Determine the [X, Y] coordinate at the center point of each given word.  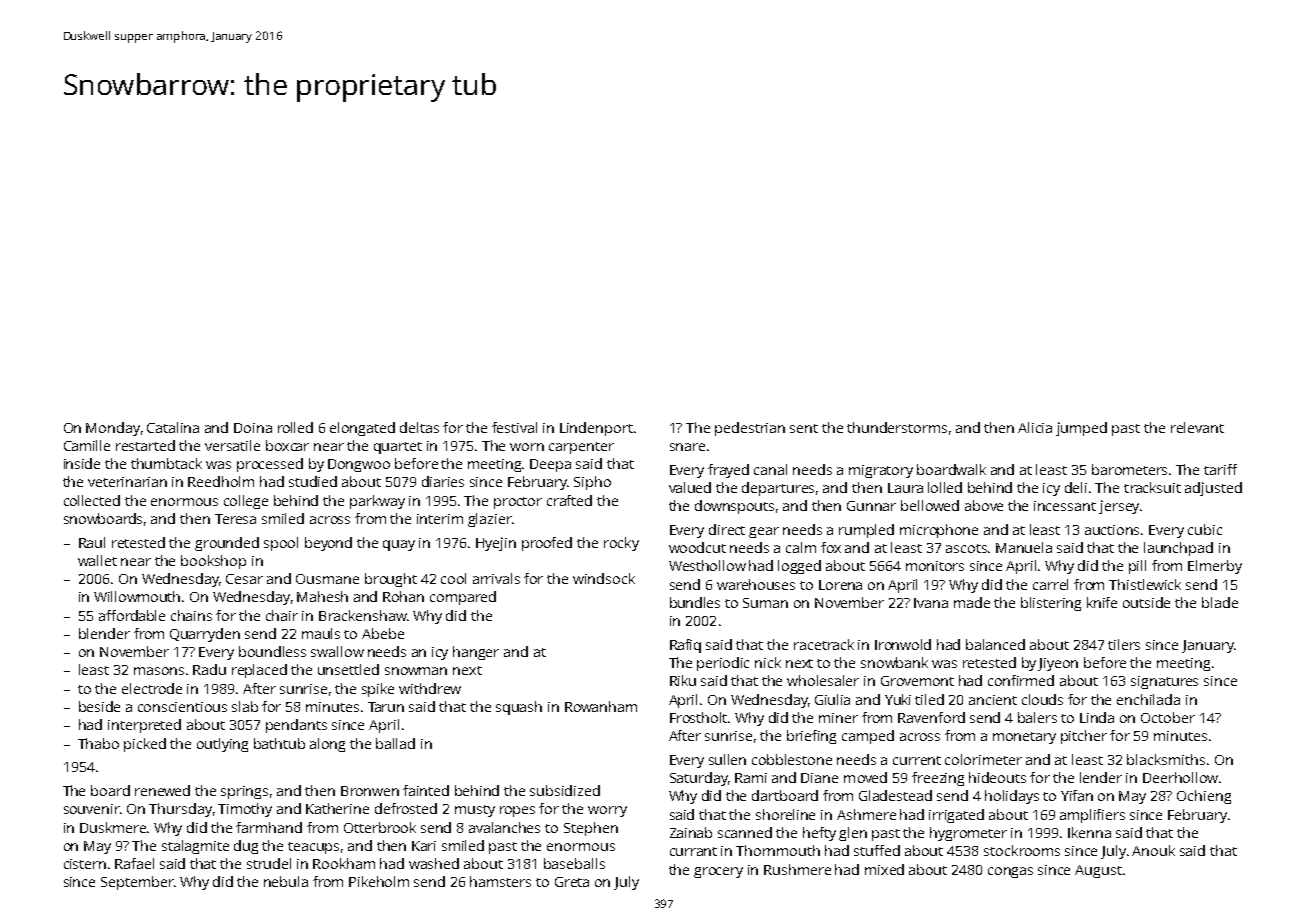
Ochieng [1204, 797]
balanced [995, 644]
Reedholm [221, 481]
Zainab [691, 832]
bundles [695, 602]
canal [770, 469]
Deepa [550, 465]
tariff [1220, 469]
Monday [113, 429]
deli [1076, 487]
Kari [424, 846]
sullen [727, 759]
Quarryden [205, 635]
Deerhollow [1180, 777]
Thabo [98, 743]
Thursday [180, 810]
